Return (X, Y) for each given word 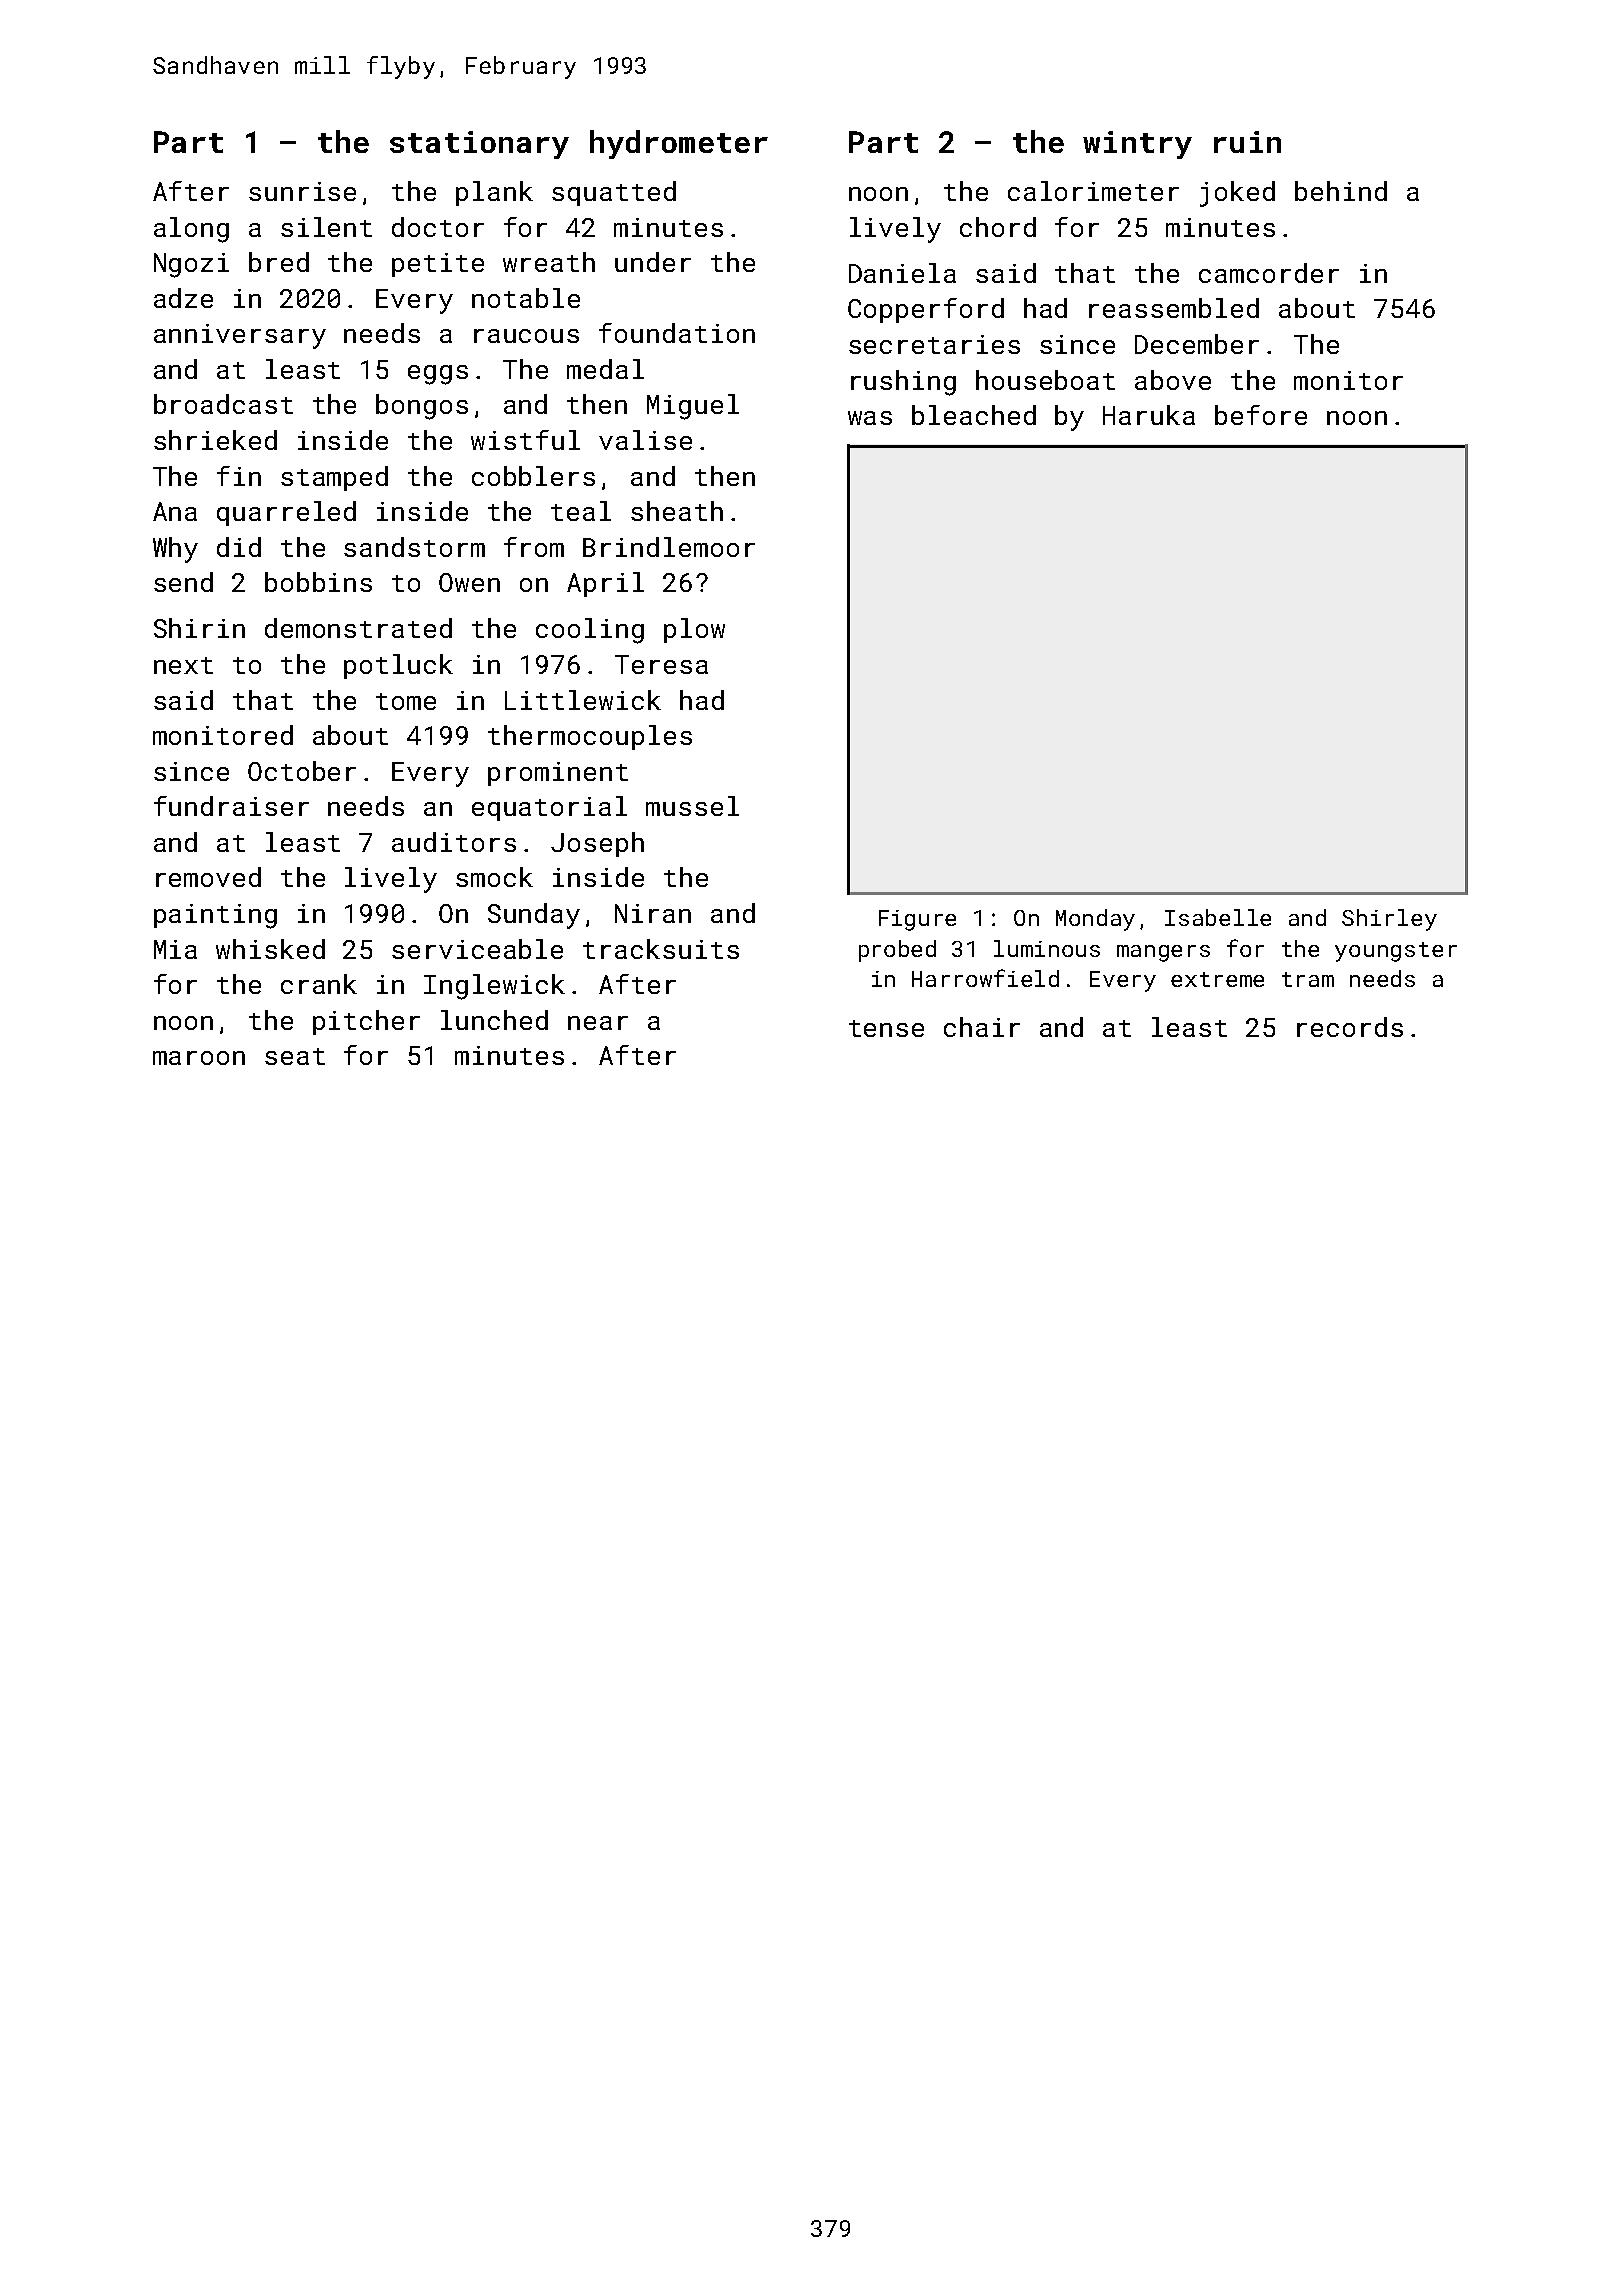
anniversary (240, 336)
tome (406, 701)
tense (886, 1028)
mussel (692, 806)
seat (295, 1056)
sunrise (302, 191)
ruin (1247, 142)
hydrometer (679, 144)
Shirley (1389, 920)
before (1261, 415)
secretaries (934, 344)
